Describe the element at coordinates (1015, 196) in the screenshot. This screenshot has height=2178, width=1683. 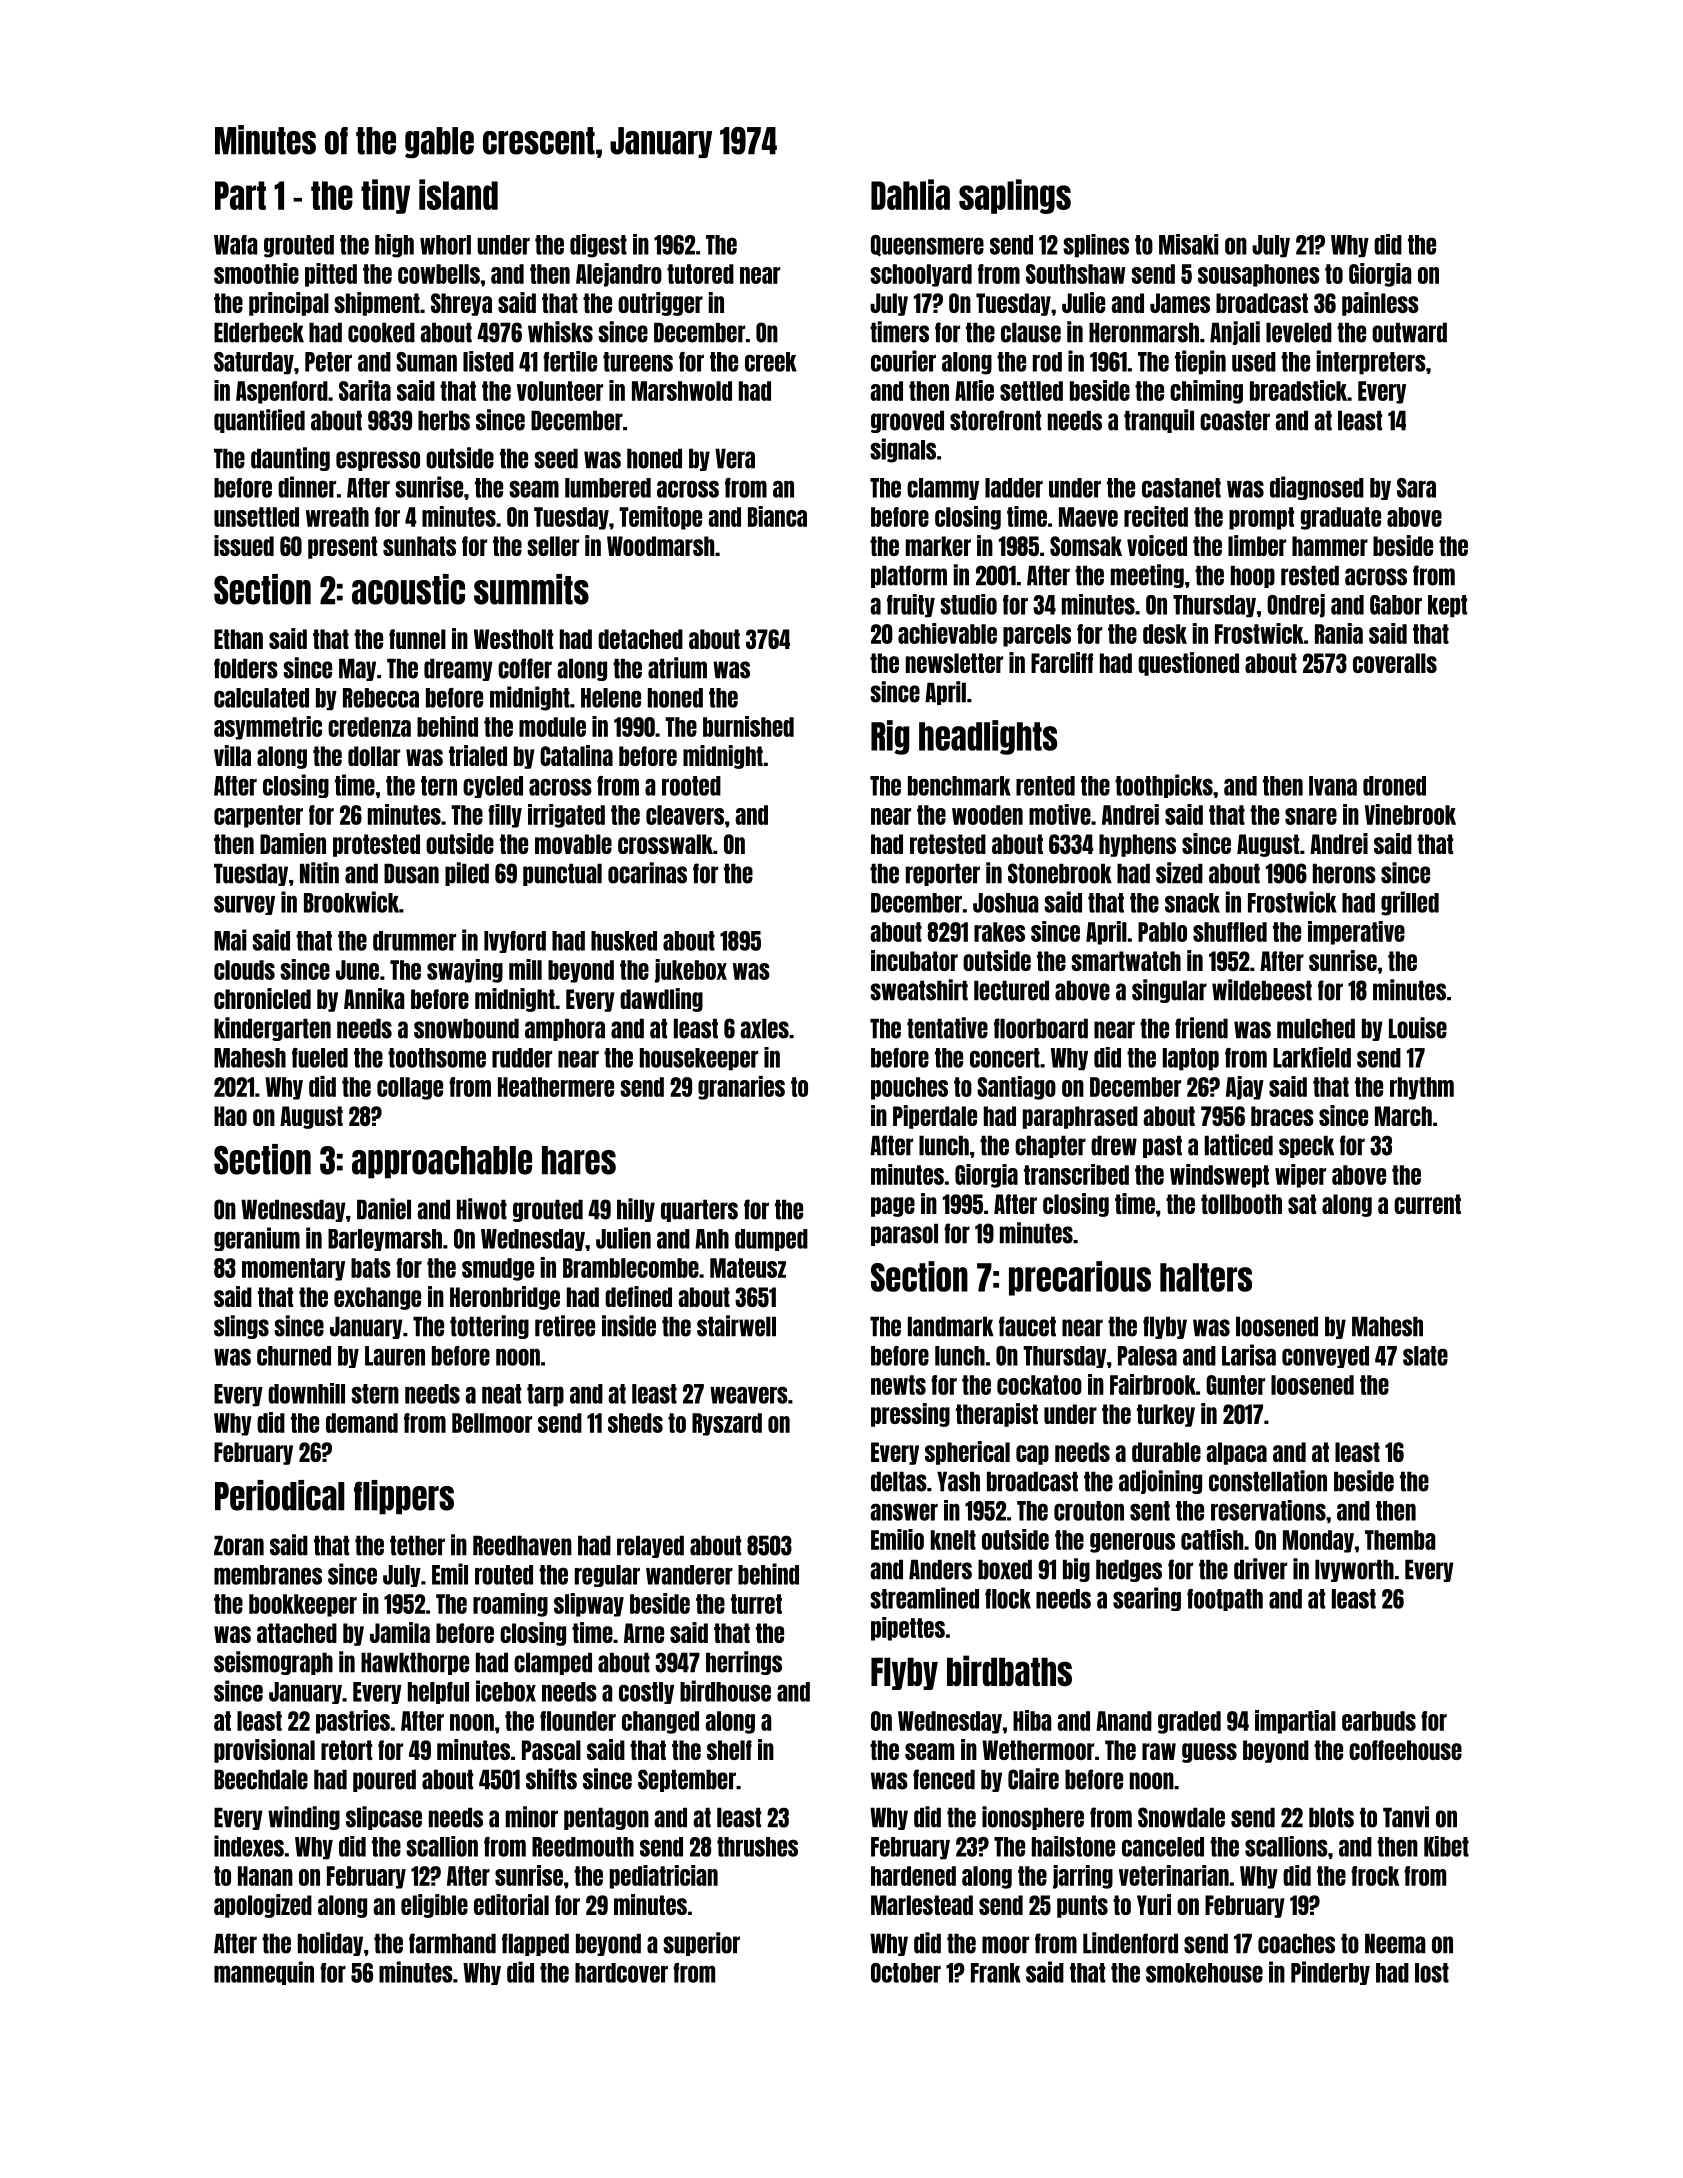
I see `saplings` at that location.
